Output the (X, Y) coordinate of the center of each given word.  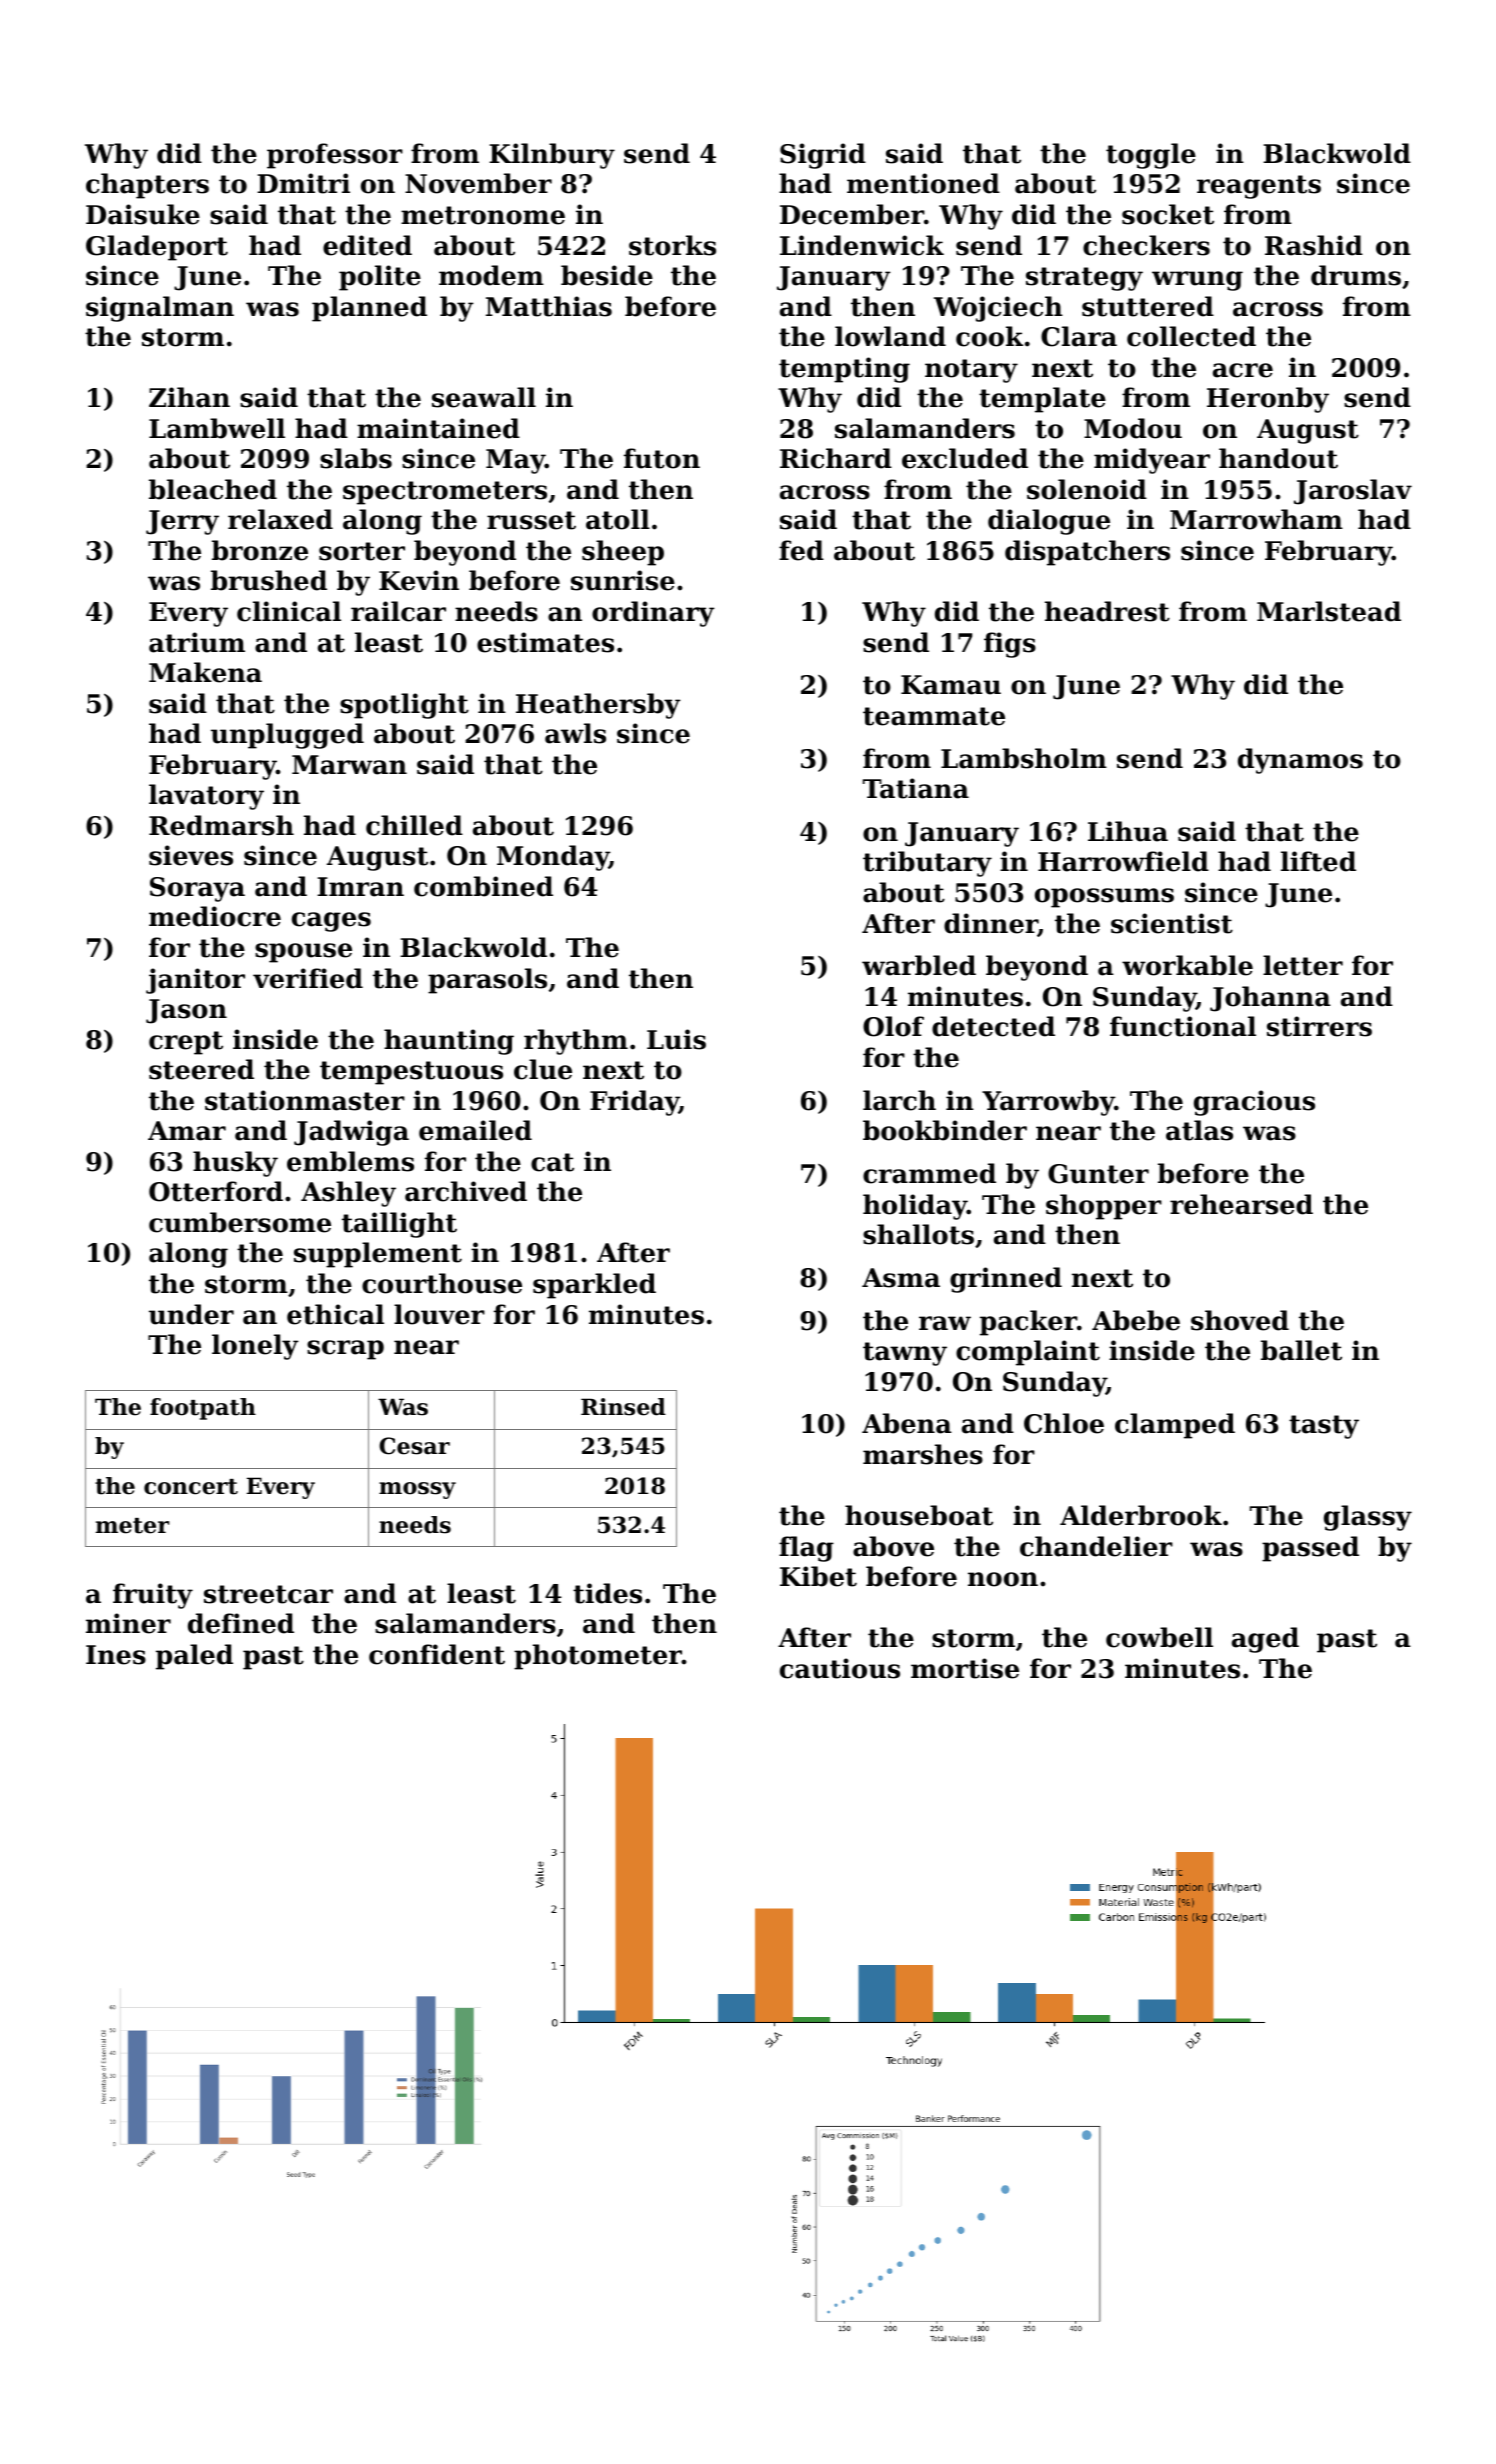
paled (194, 1657)
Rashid (1314, 245)
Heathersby (598, 706)
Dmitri (303, 183)
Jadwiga (351, 1133)
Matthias (549, 306)
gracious (1254, 1103)
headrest (1107, 611)
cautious (840, 1668)
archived (466, 1191)
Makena (205, 672)
